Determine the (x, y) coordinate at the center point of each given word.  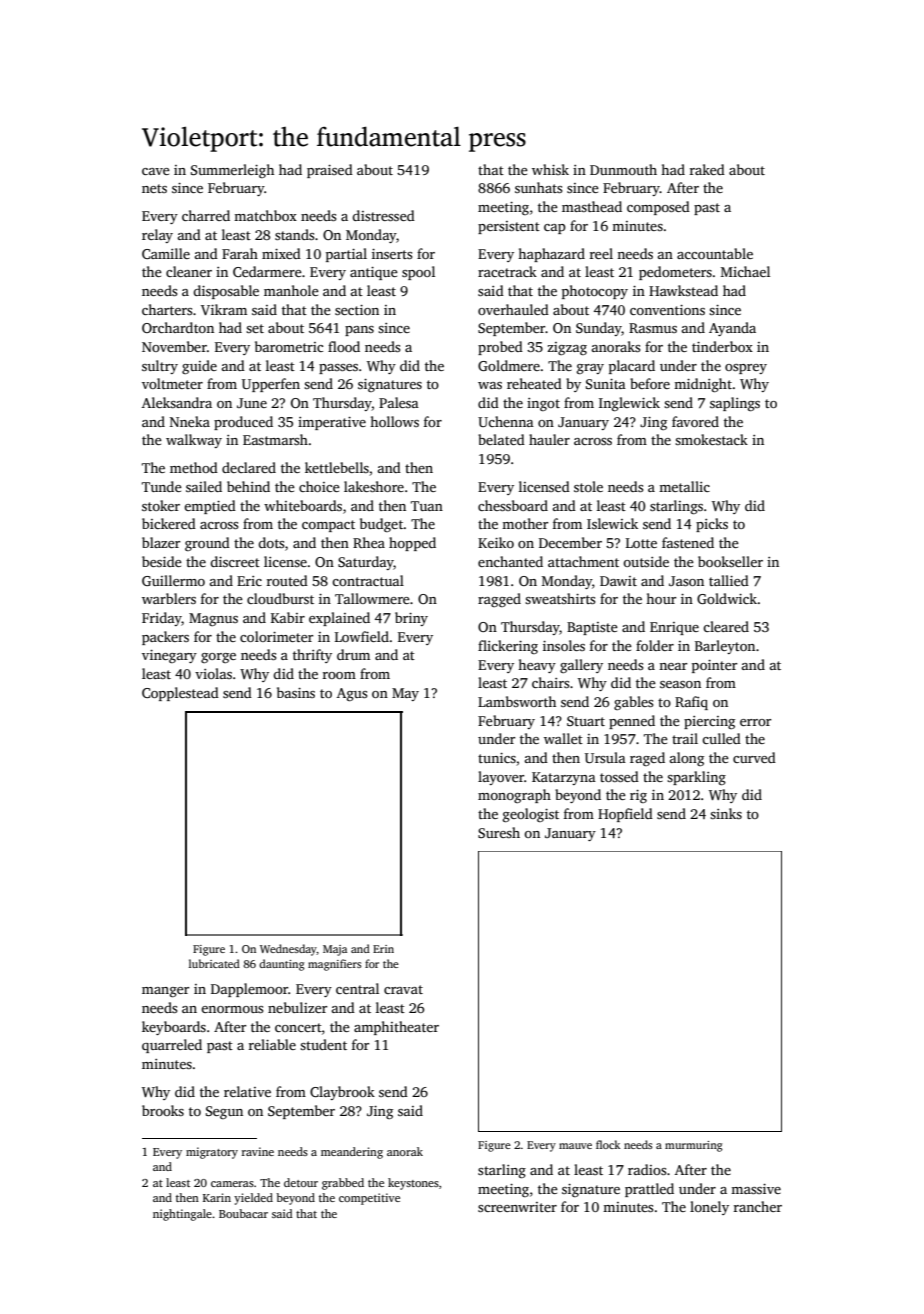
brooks (163, 1110)
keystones (413, 1184)
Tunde (162, 486)
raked (707, 169)
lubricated (214, 963)
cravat (403, 989)
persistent (509, 227)
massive (756, 1189)
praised (330, 171)
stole (588, 486)
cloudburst (280, 598)
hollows (394, 421)
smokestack (711, 439)
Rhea (369, 542)
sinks (726, 813)
